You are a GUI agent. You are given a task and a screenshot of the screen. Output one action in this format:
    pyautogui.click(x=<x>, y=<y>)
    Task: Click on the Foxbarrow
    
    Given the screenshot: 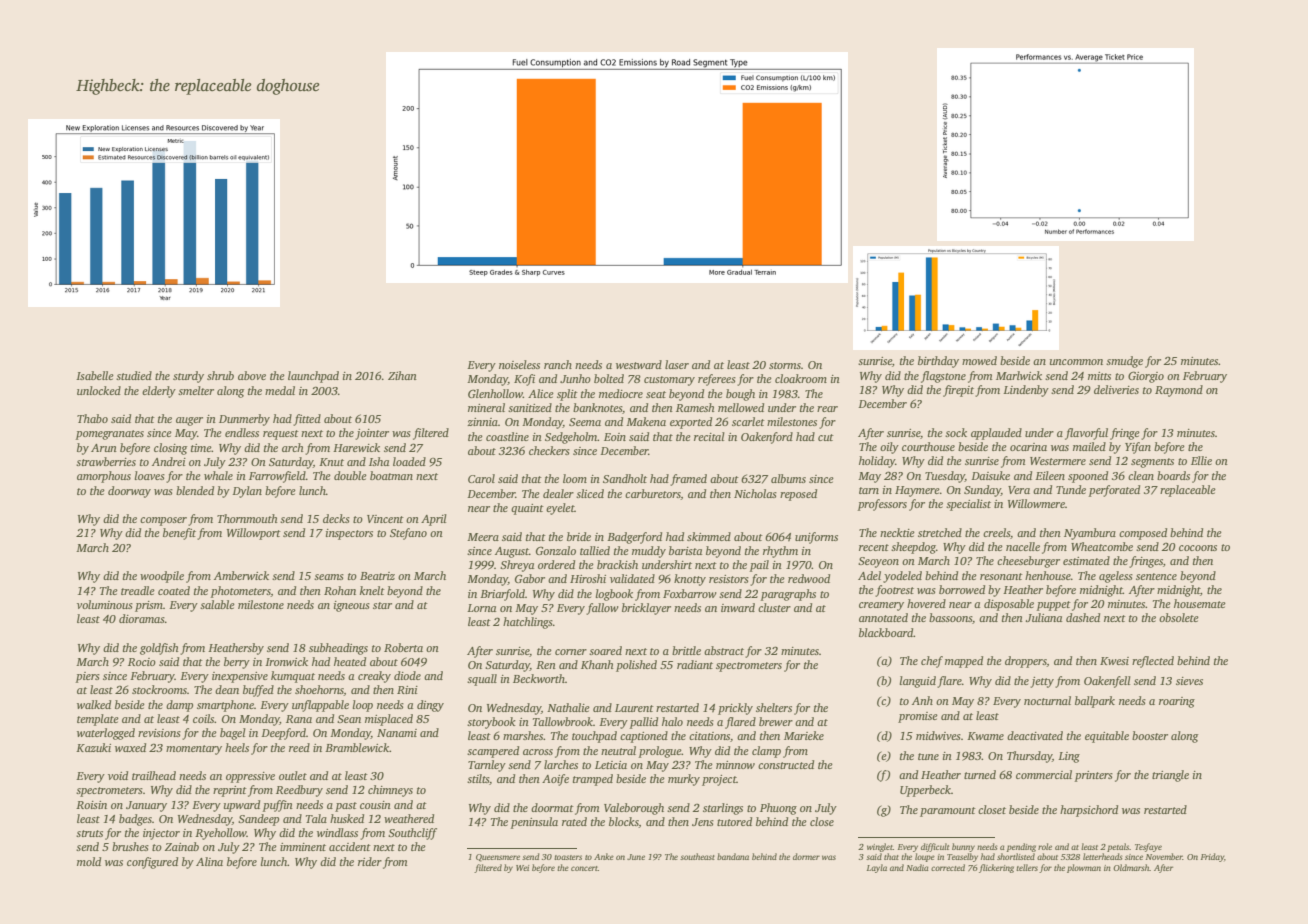 What is the action you would take?
    pyautogui.click(x=690, y=593)
